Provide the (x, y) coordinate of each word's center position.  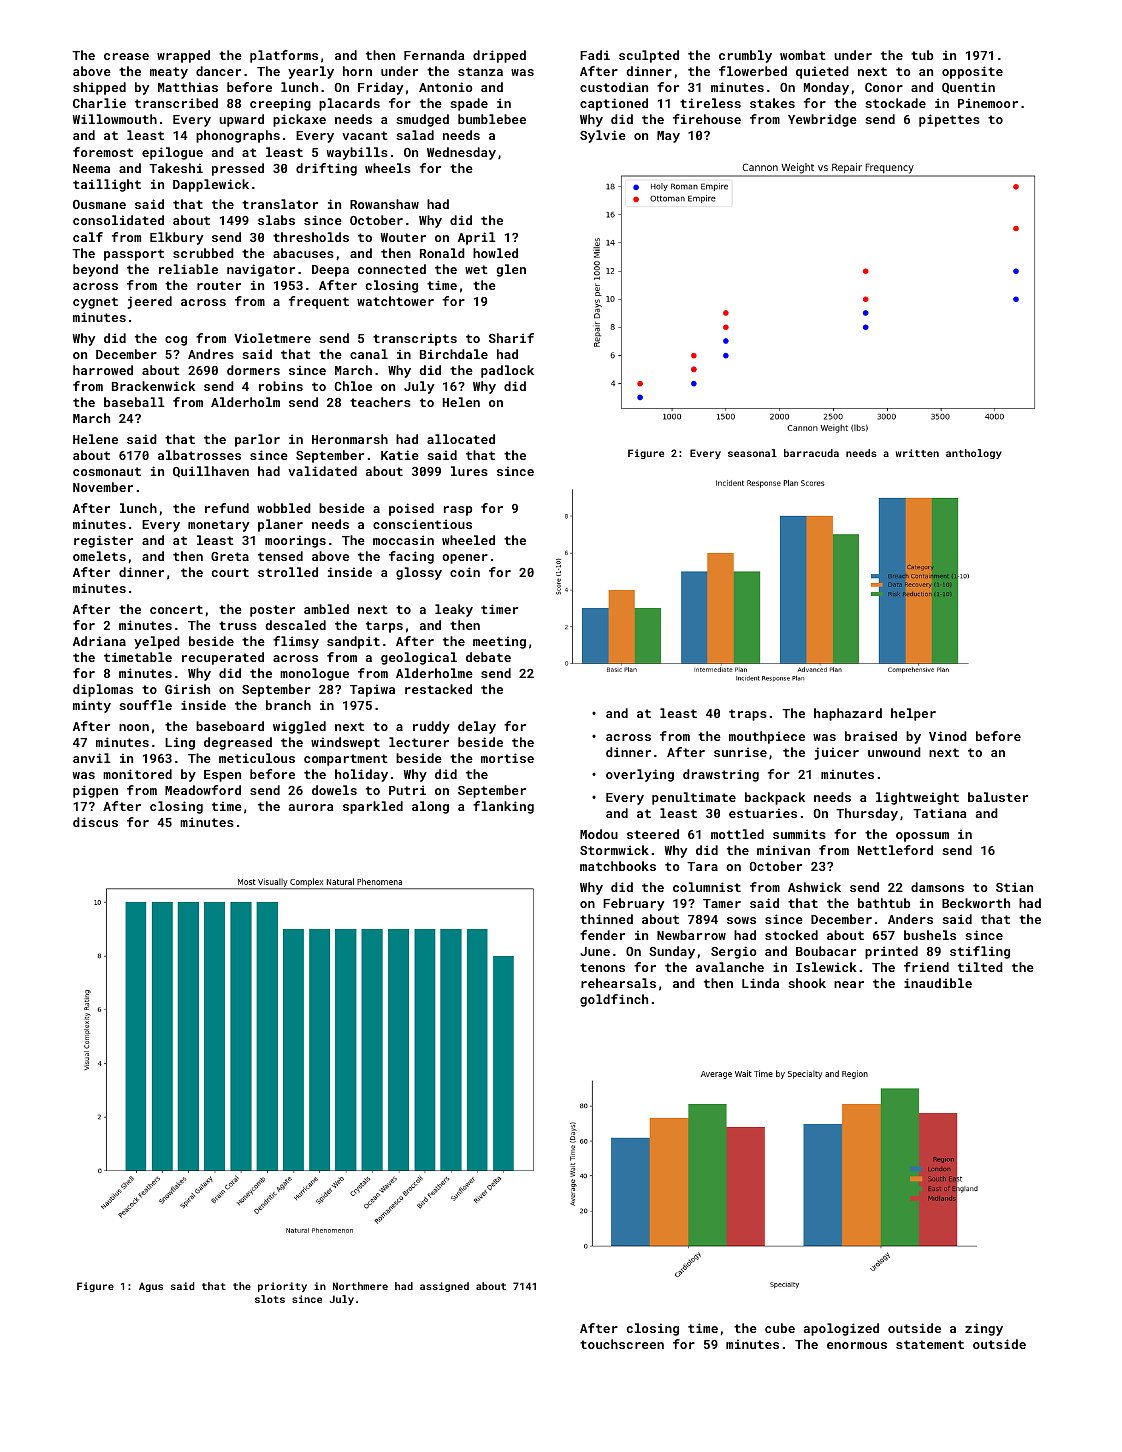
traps (748, 715)
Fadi (595, 55)
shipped (99, 88)
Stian (1014, 887)
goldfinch (614, 1000)
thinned (606, 919)
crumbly (745, 56)
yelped (157, 642)
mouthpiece (767, 737)
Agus (151, 1287)
